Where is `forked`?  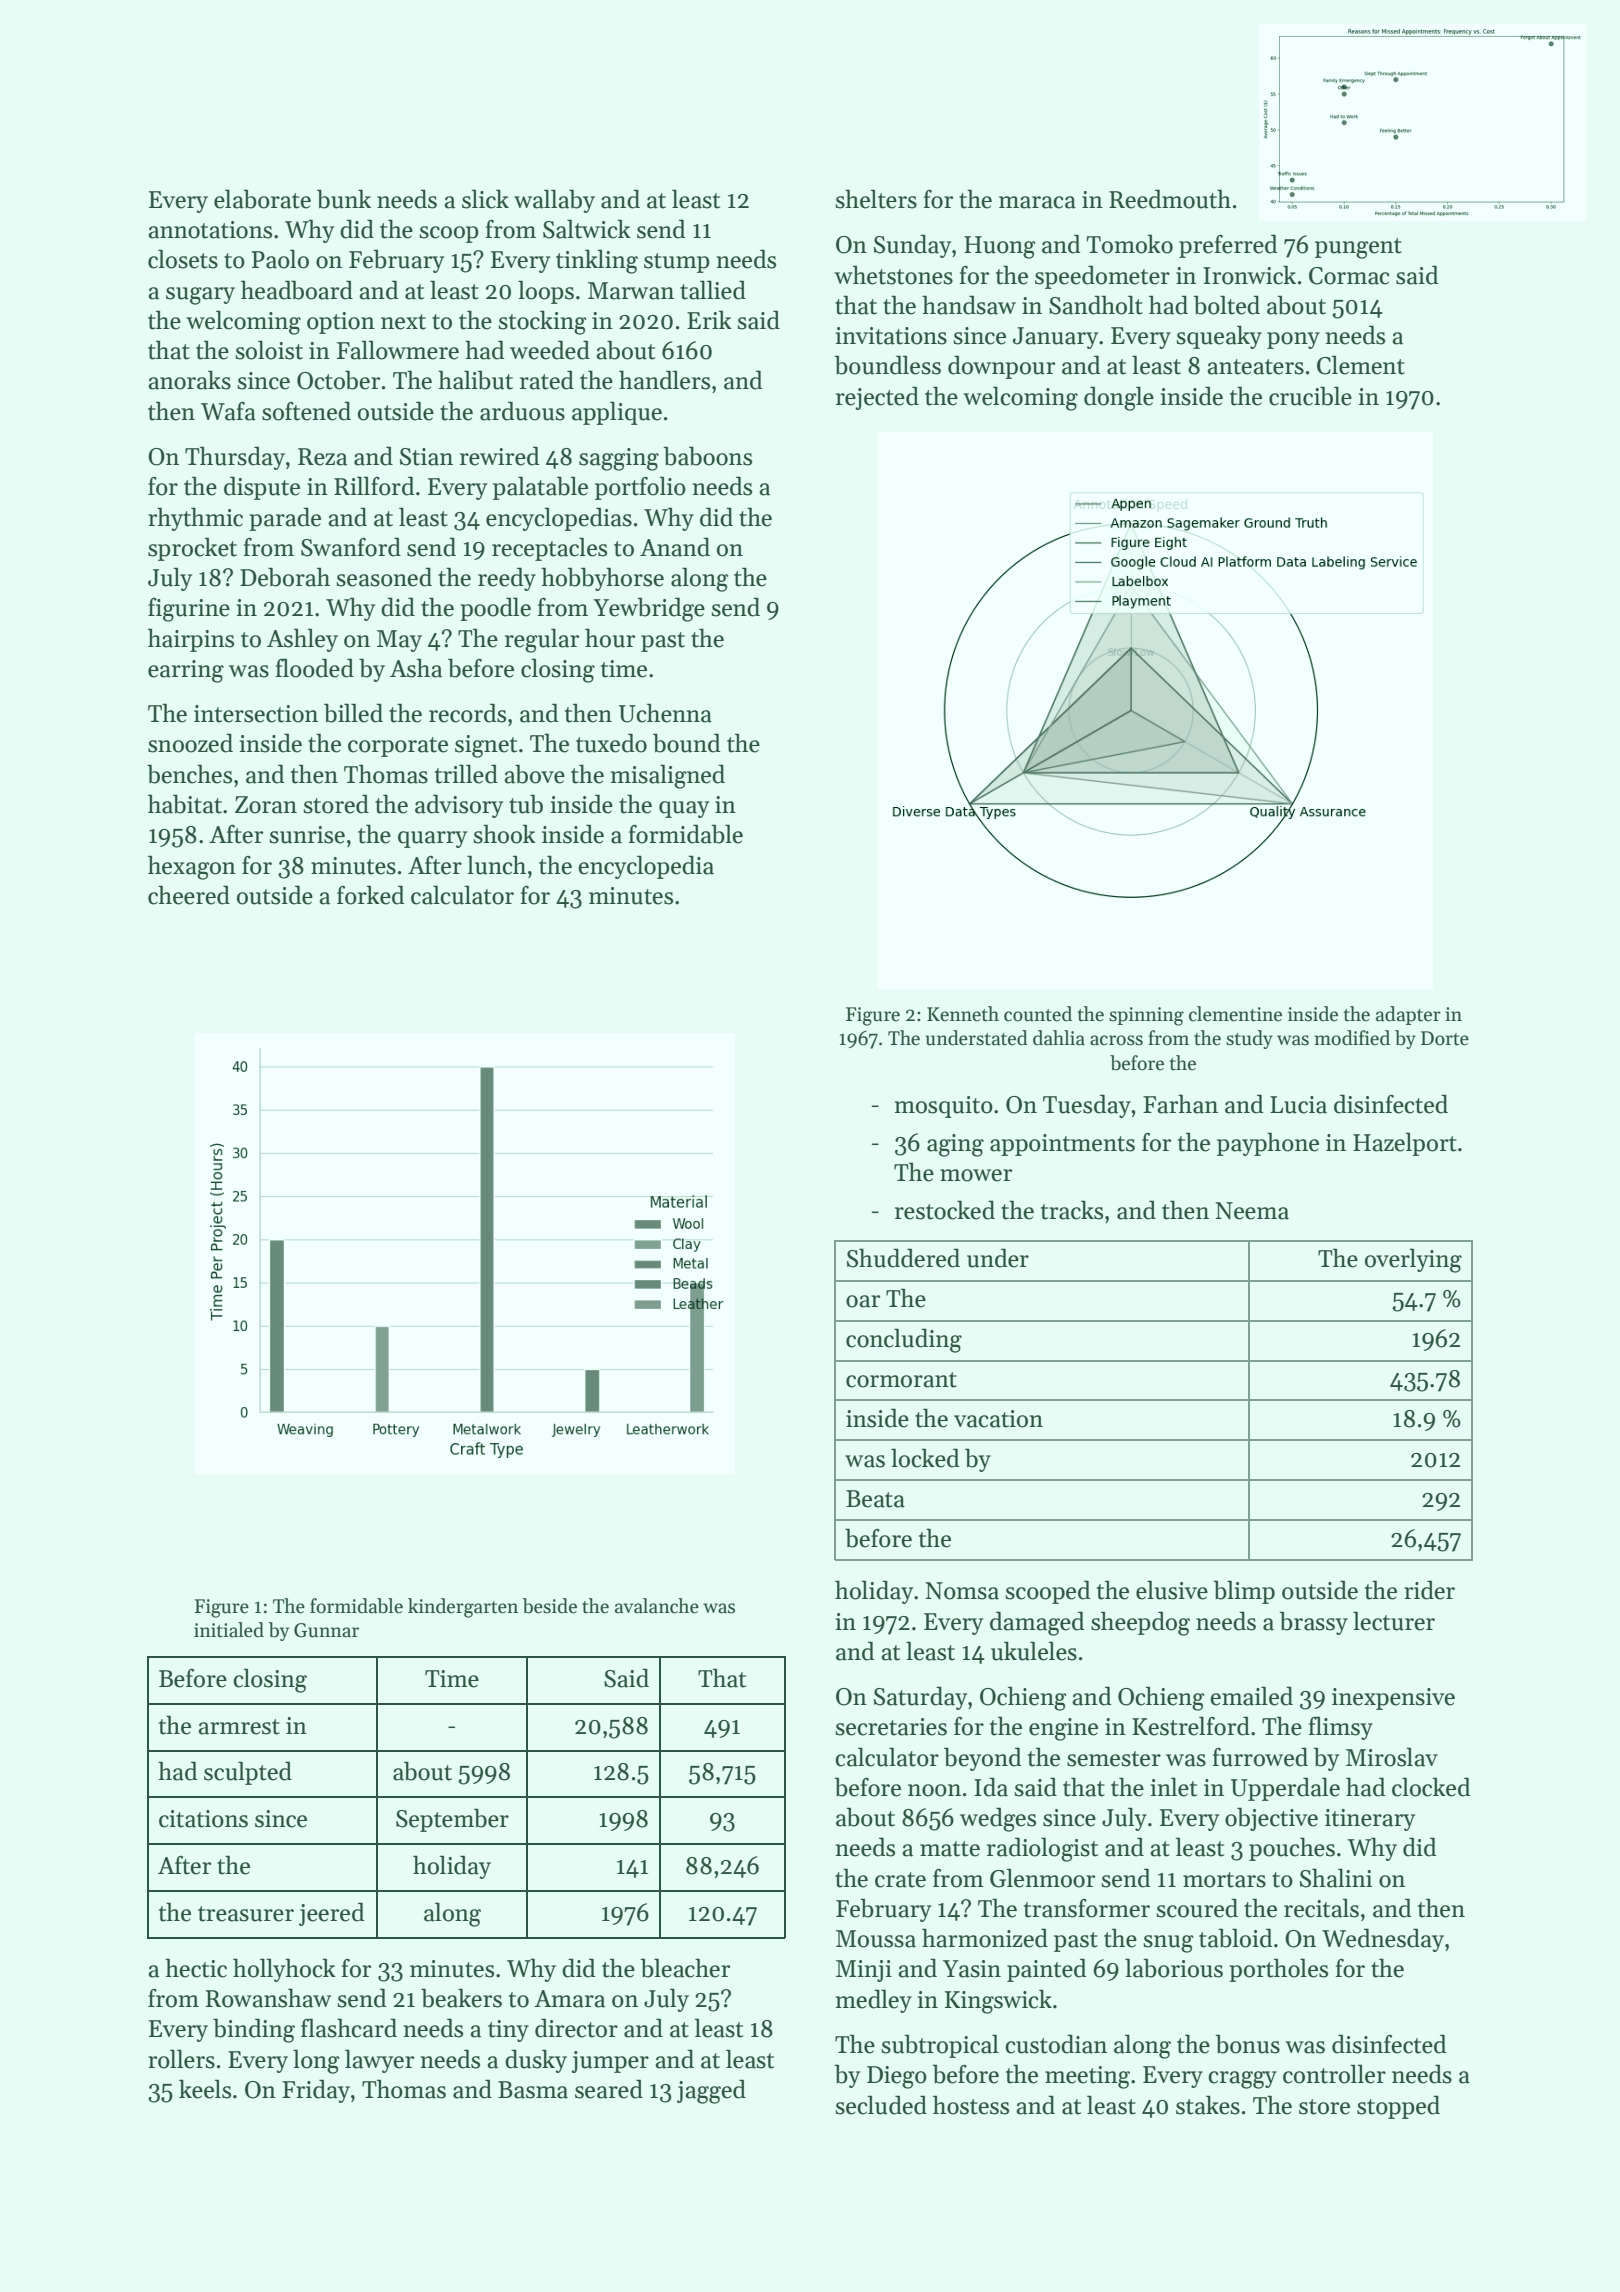
forked is located at coordinates (371, 895).
